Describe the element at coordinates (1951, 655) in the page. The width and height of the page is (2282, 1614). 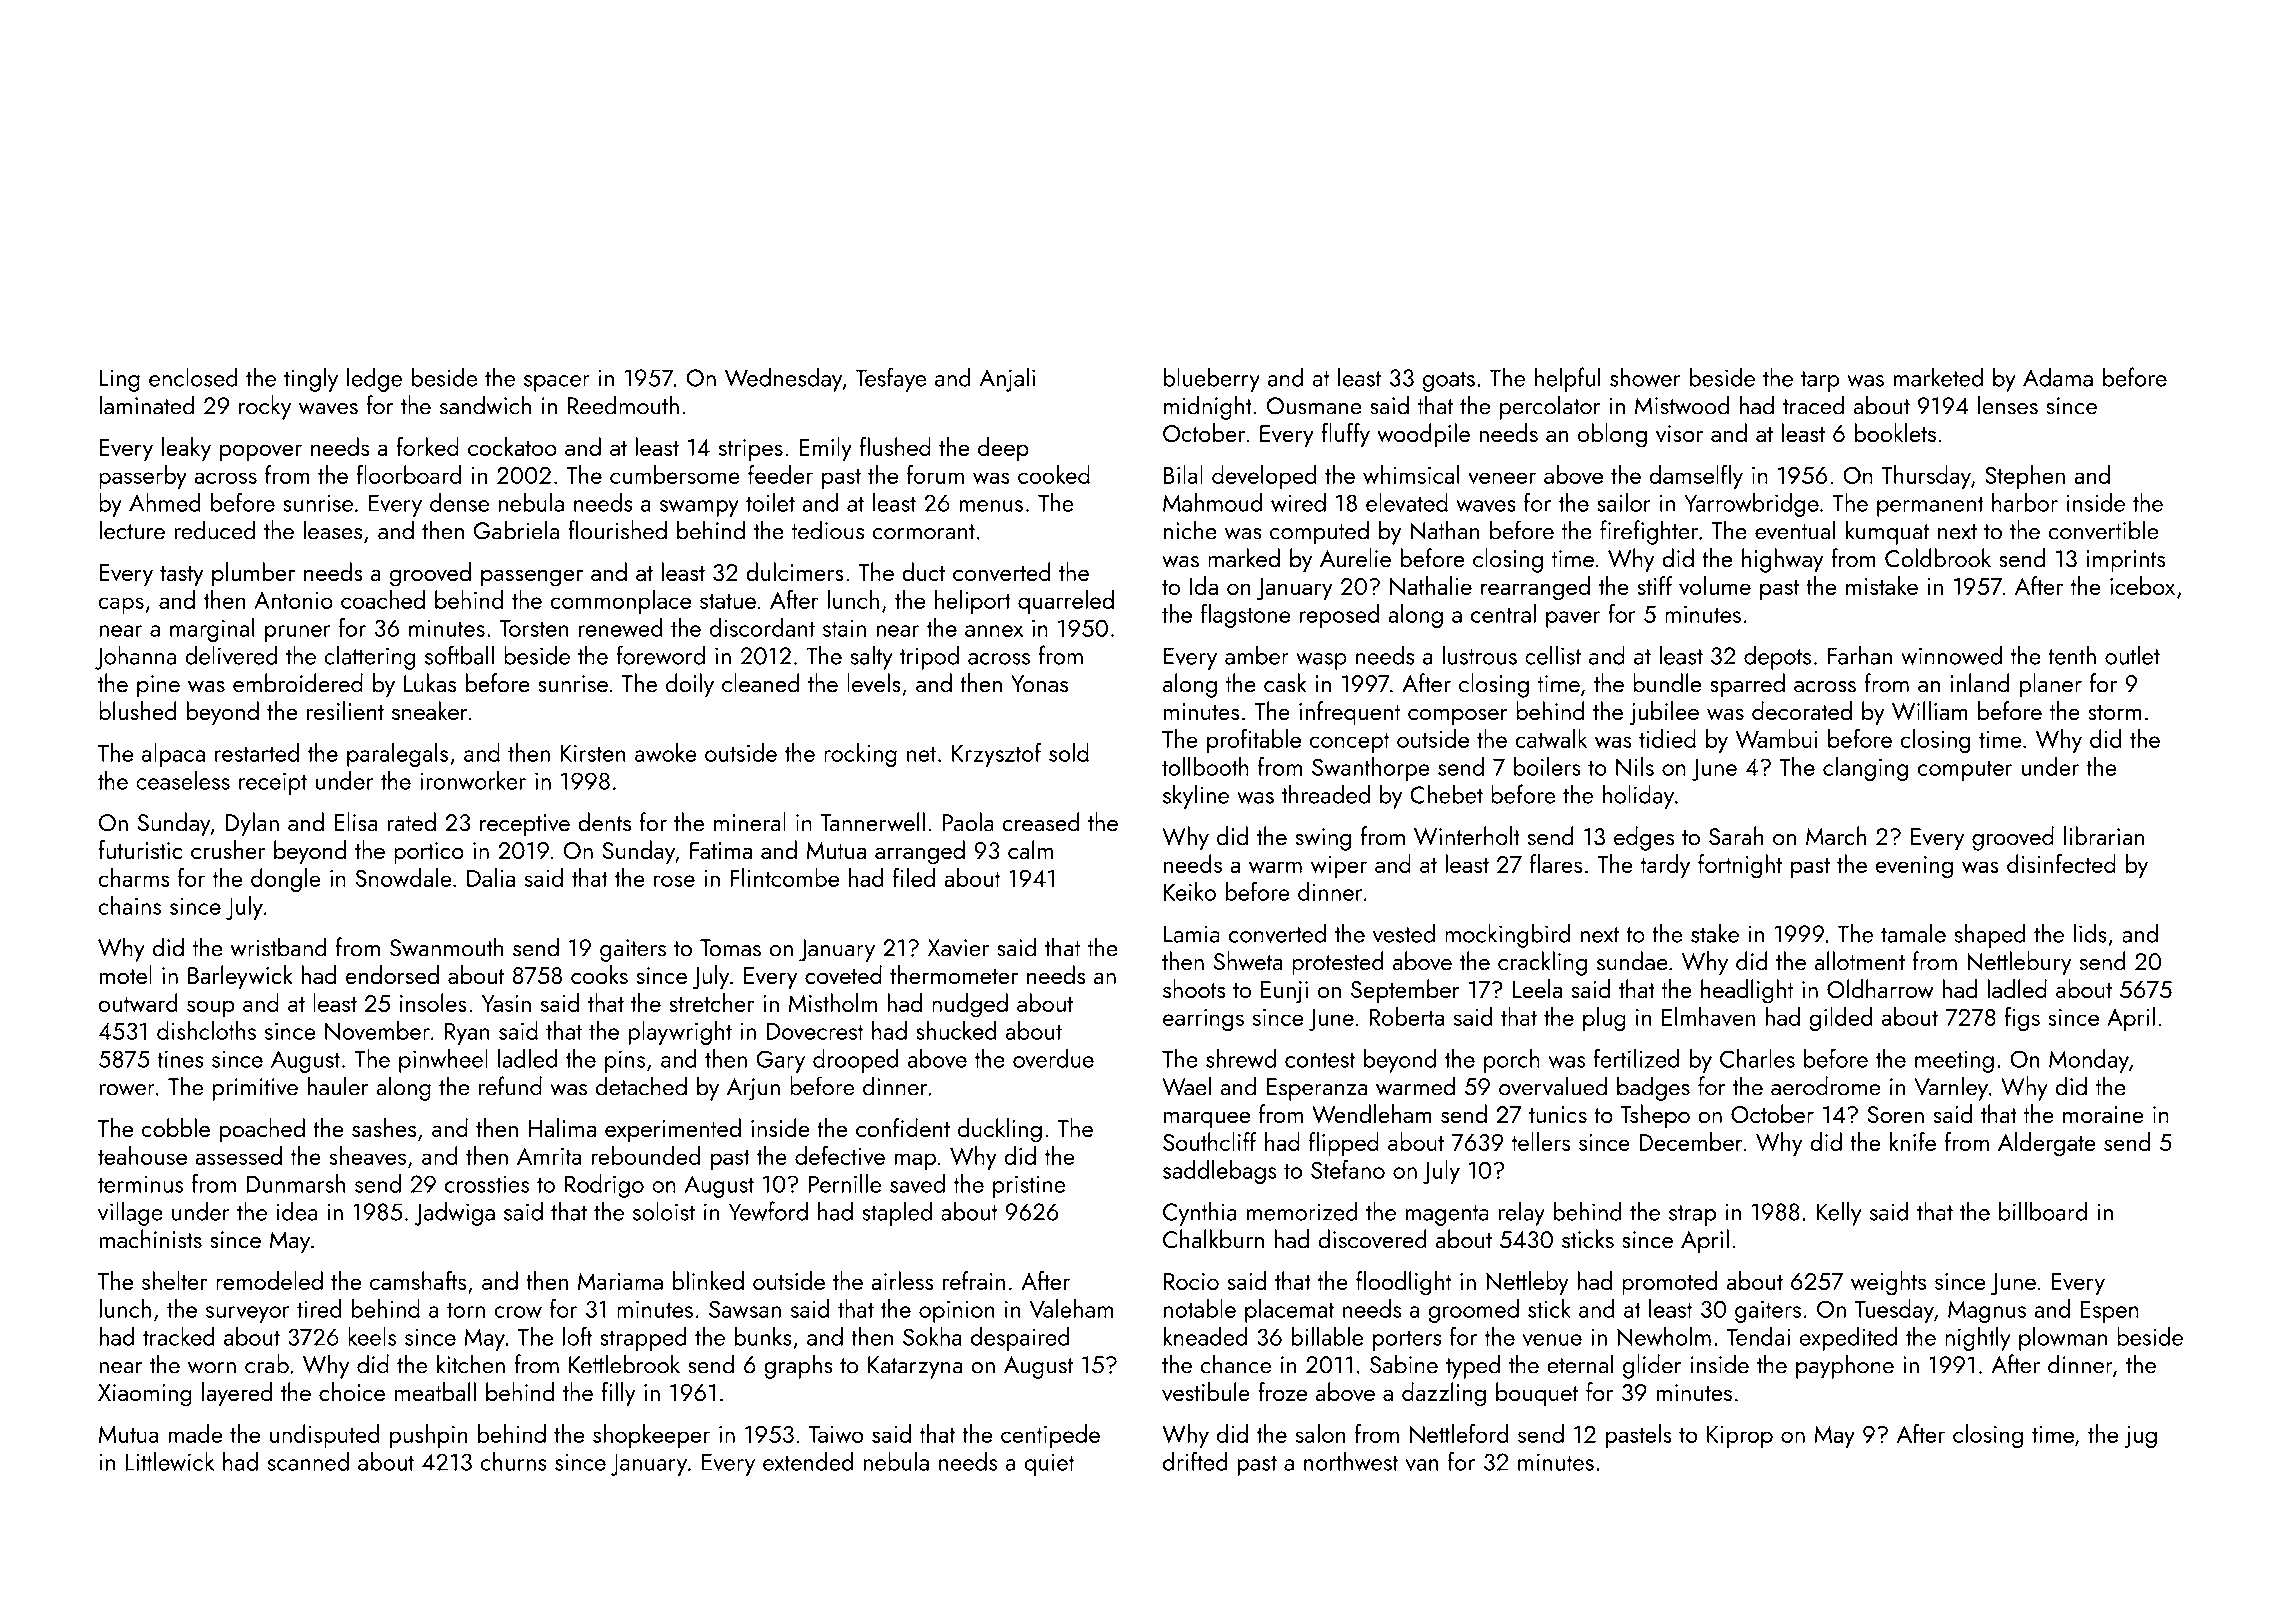
I see `winnowed` at that location.
